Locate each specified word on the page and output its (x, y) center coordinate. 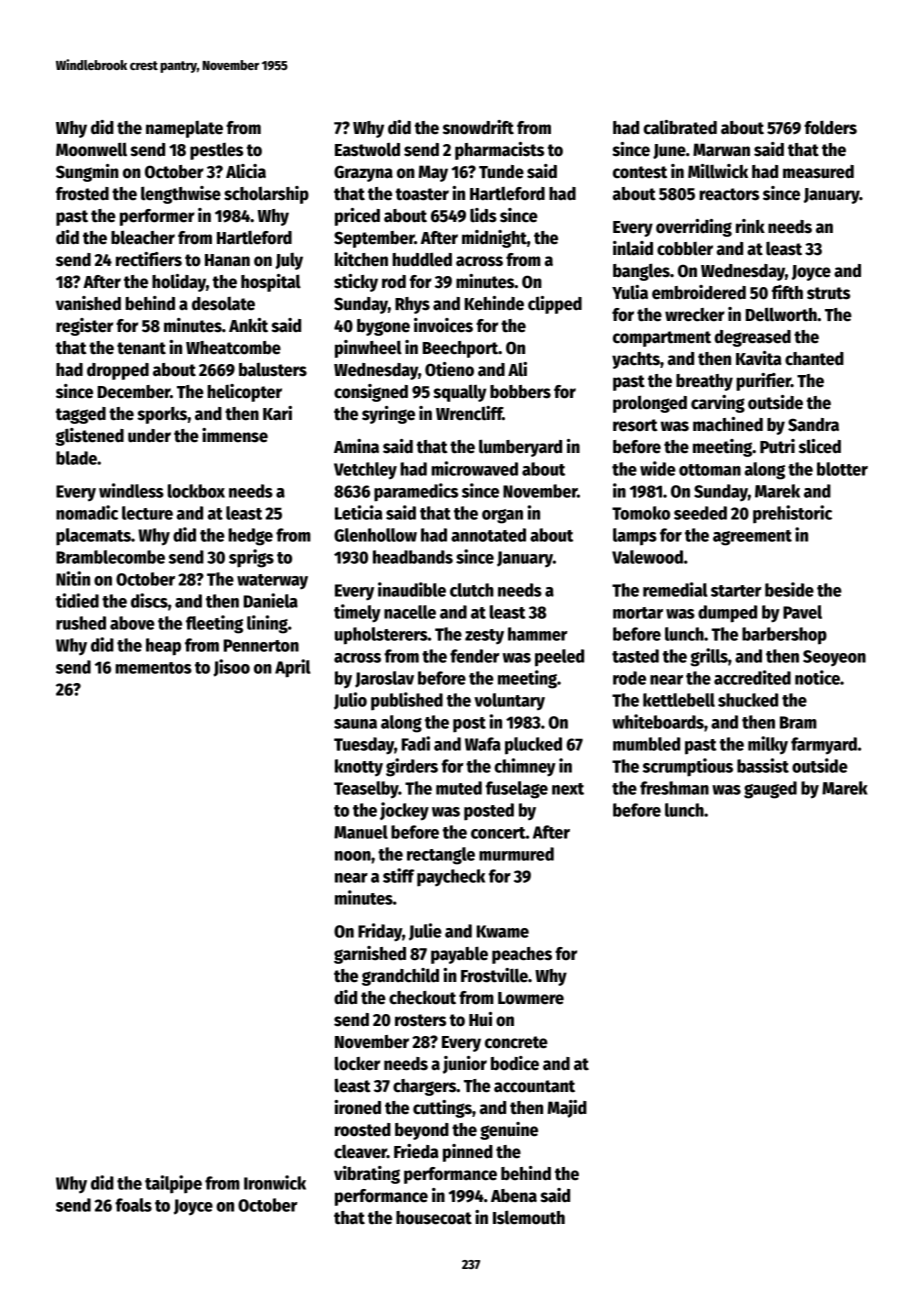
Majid (567, 1109)
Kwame (503, 931)
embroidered (699, 292)
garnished (370, 955)
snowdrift (478, 127)
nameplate (184, 129)
